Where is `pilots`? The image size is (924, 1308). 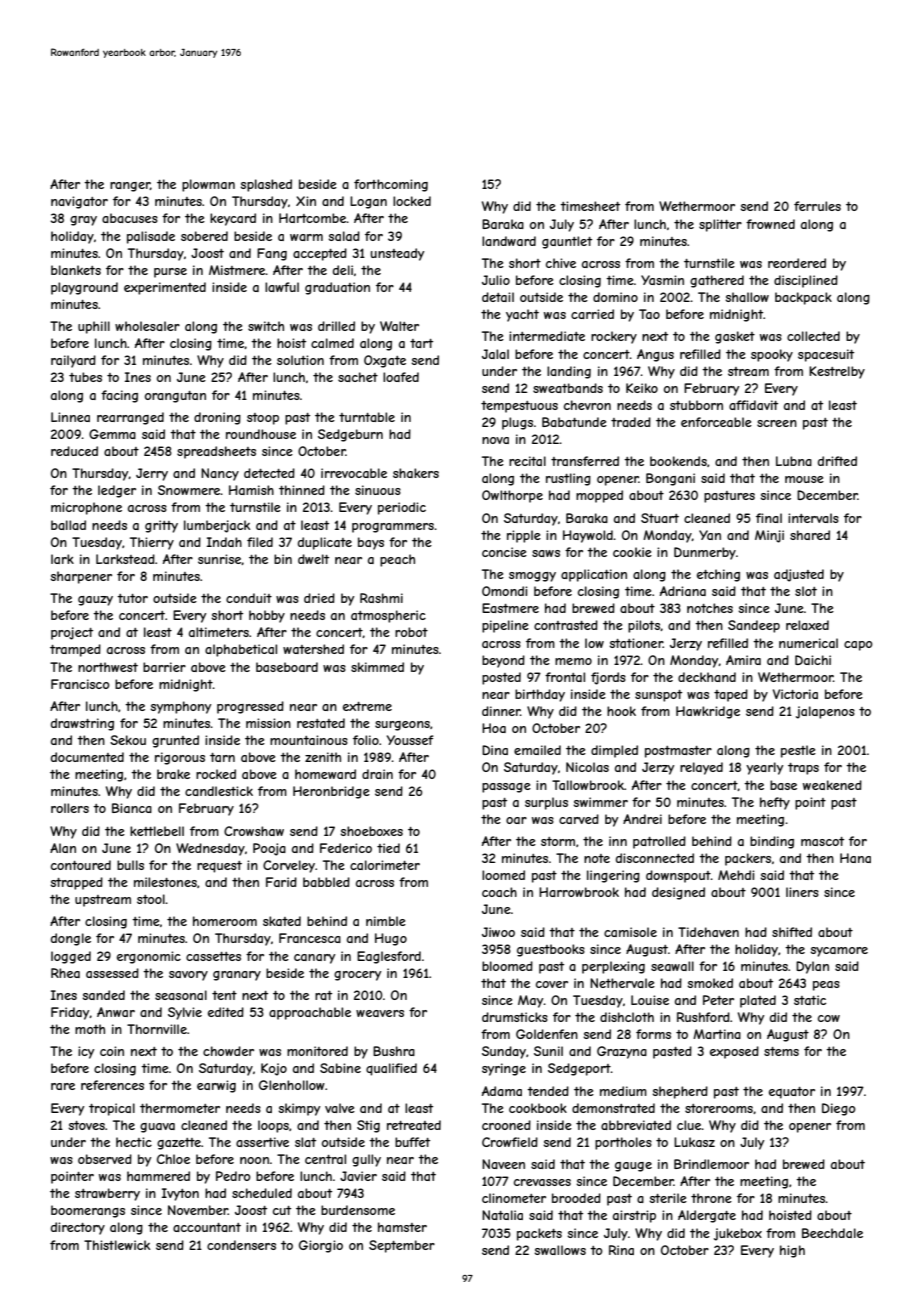
pilots is located at coordinates (644, 626).
